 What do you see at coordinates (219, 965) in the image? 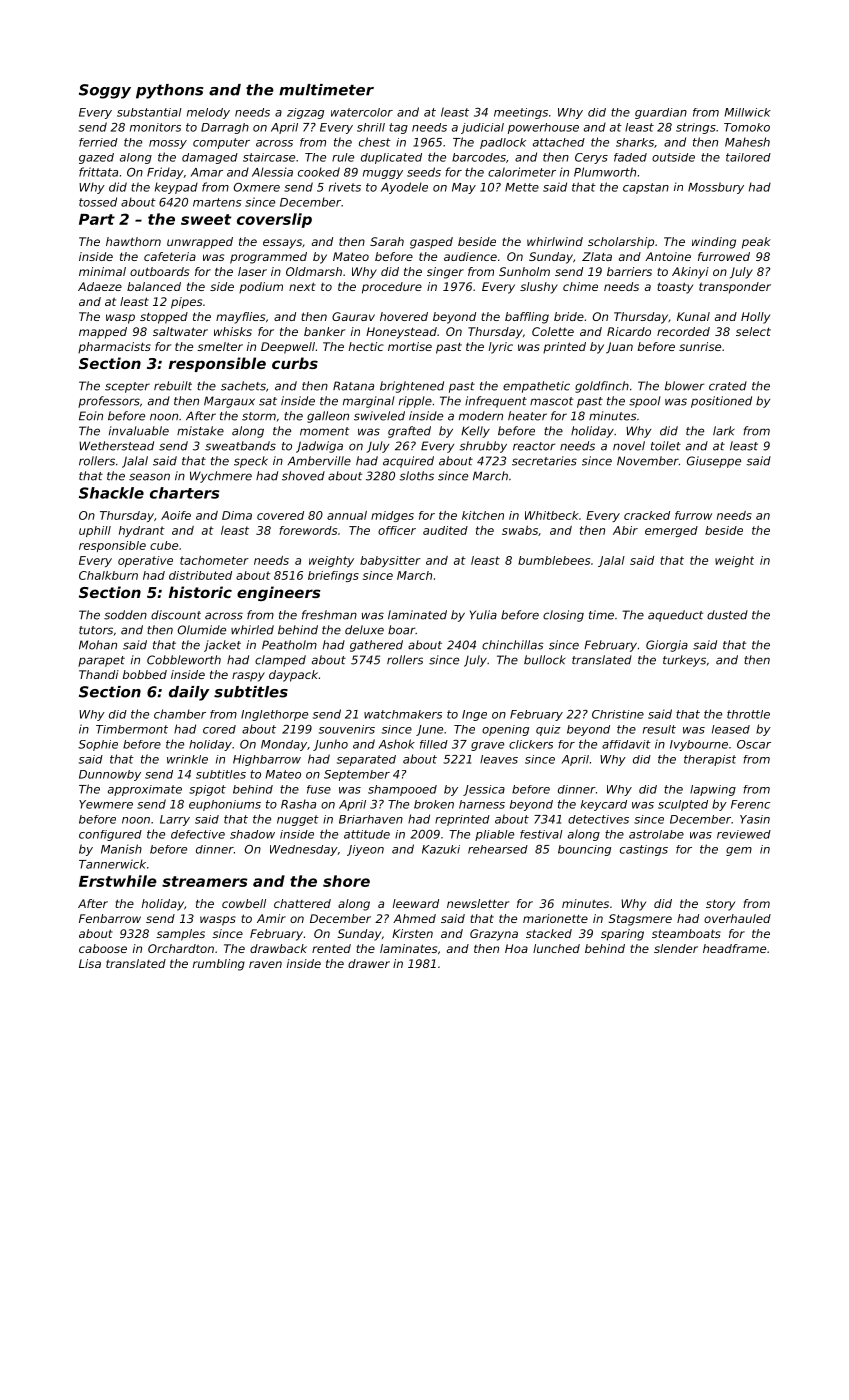
I see `rumbling` at bounding box center [219, 965].
